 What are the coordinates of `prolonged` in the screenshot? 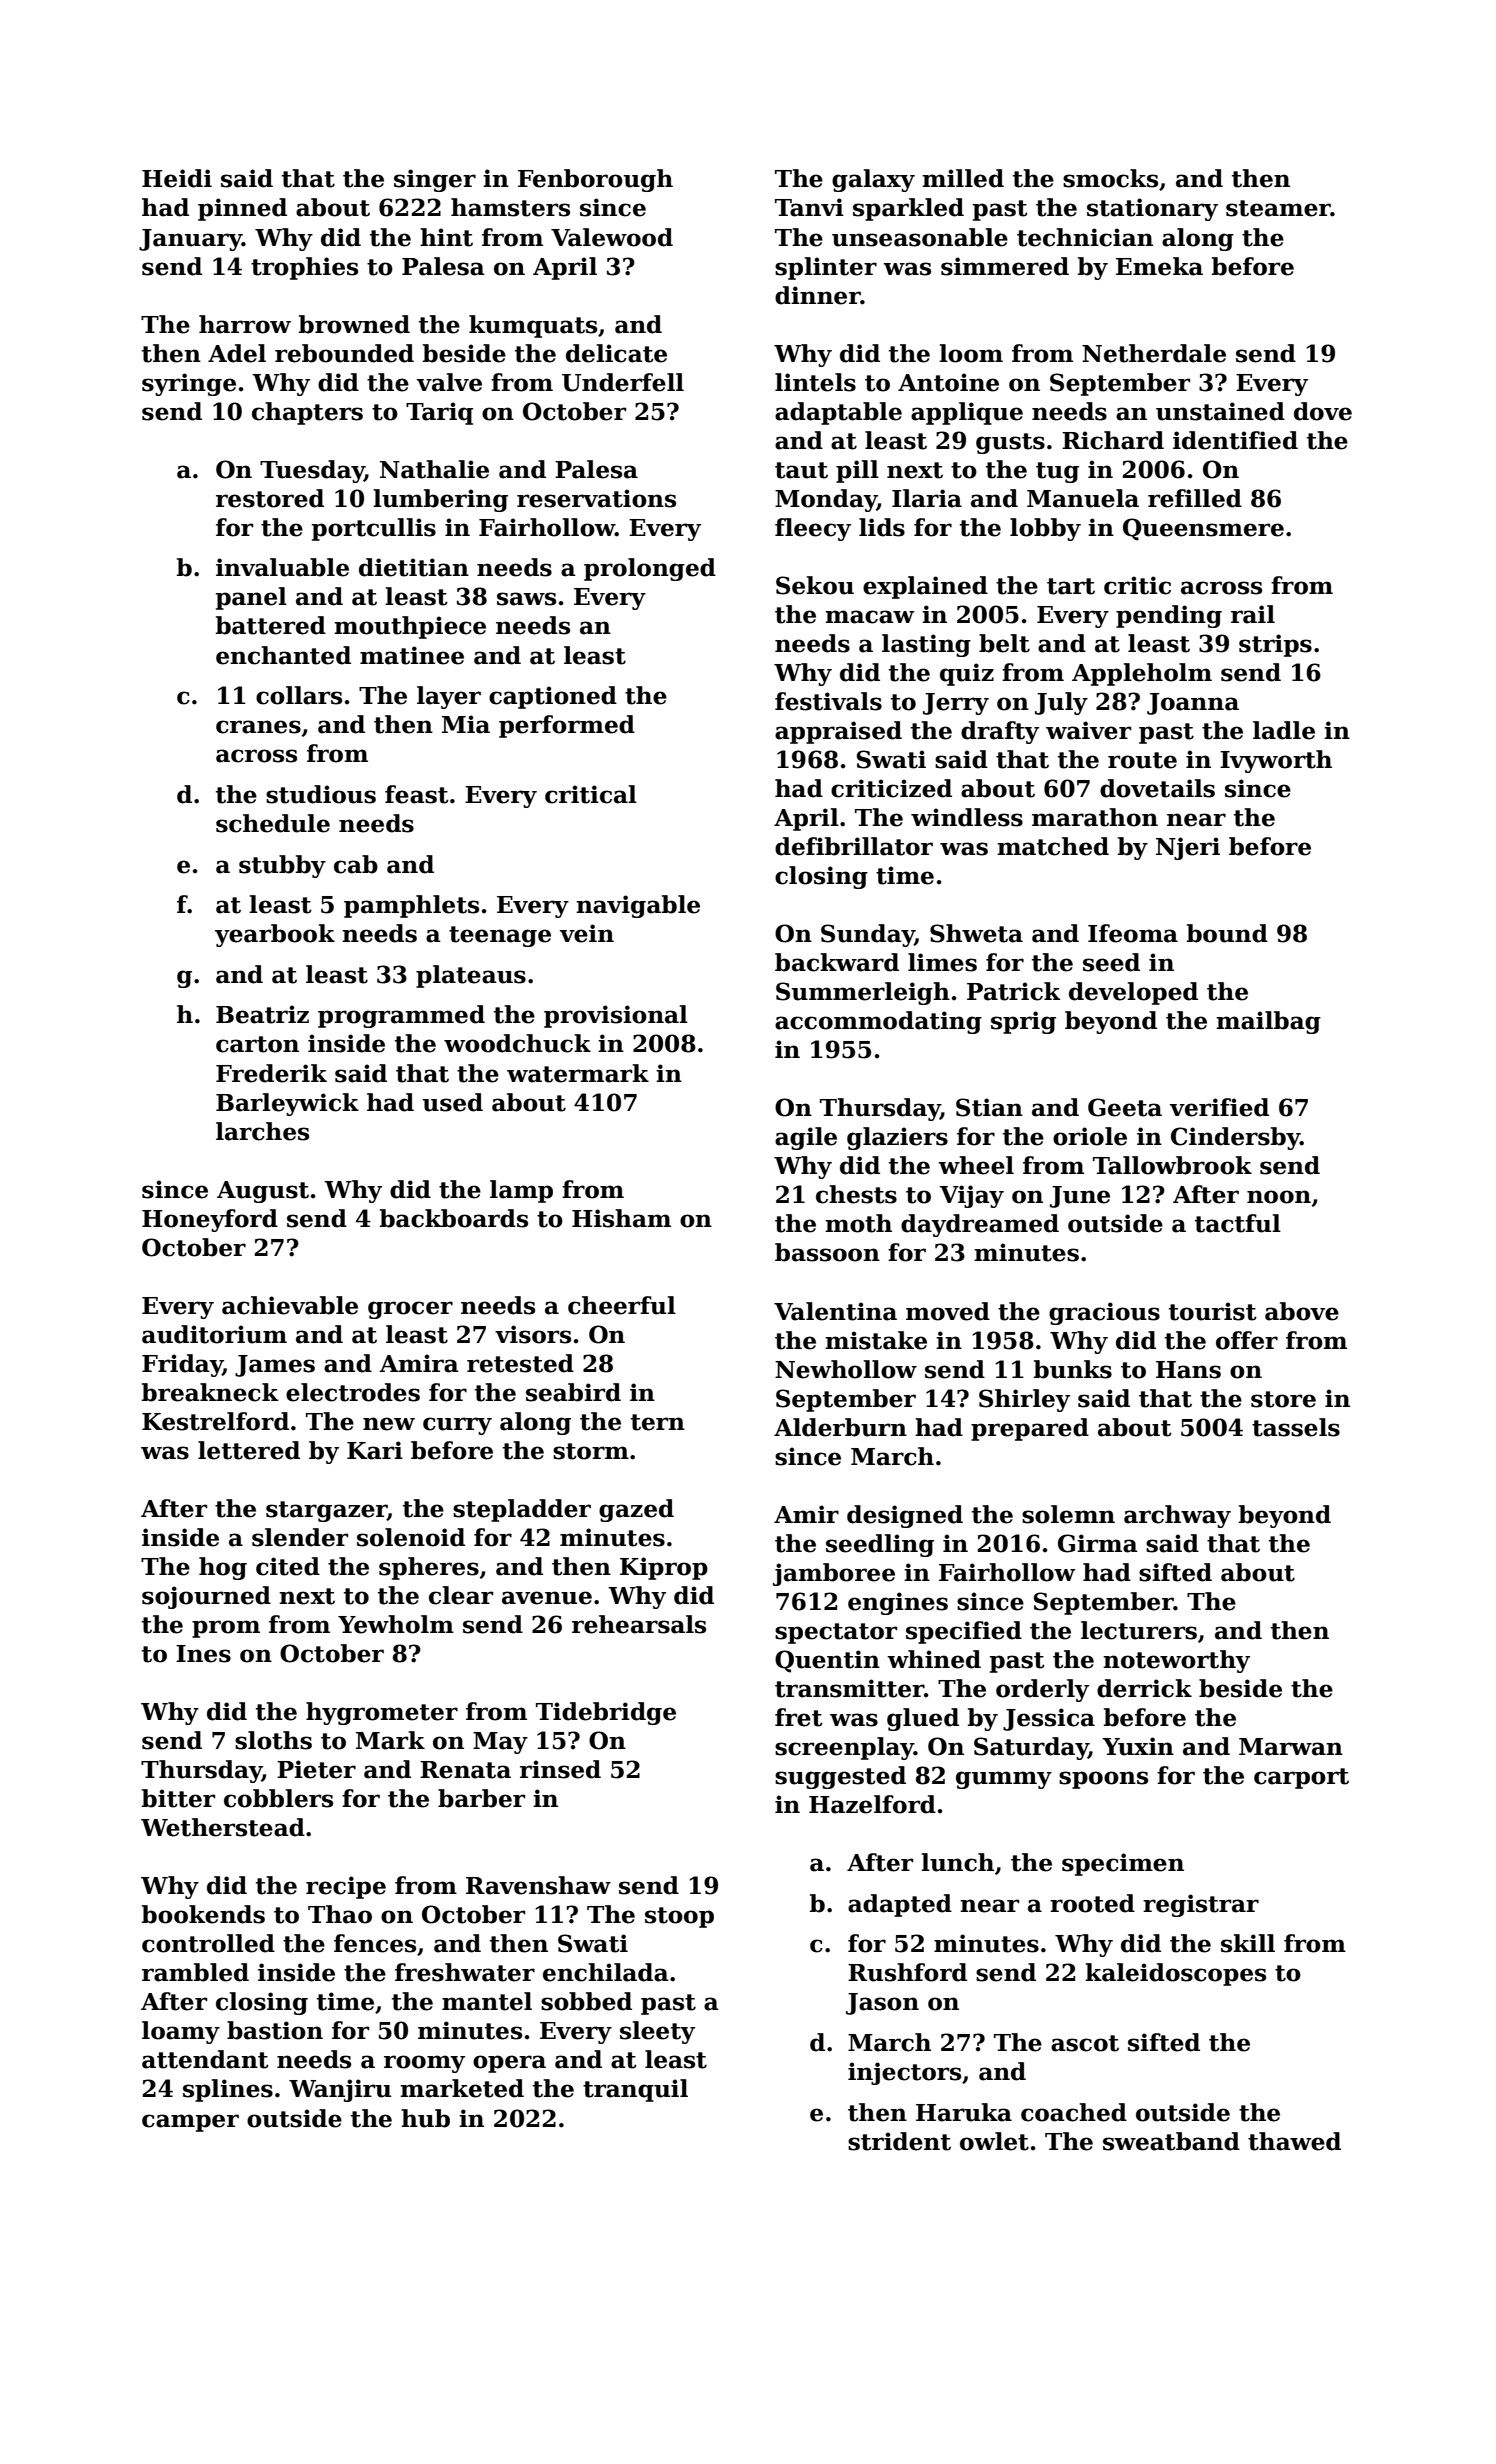 It's located at (650, 569).
